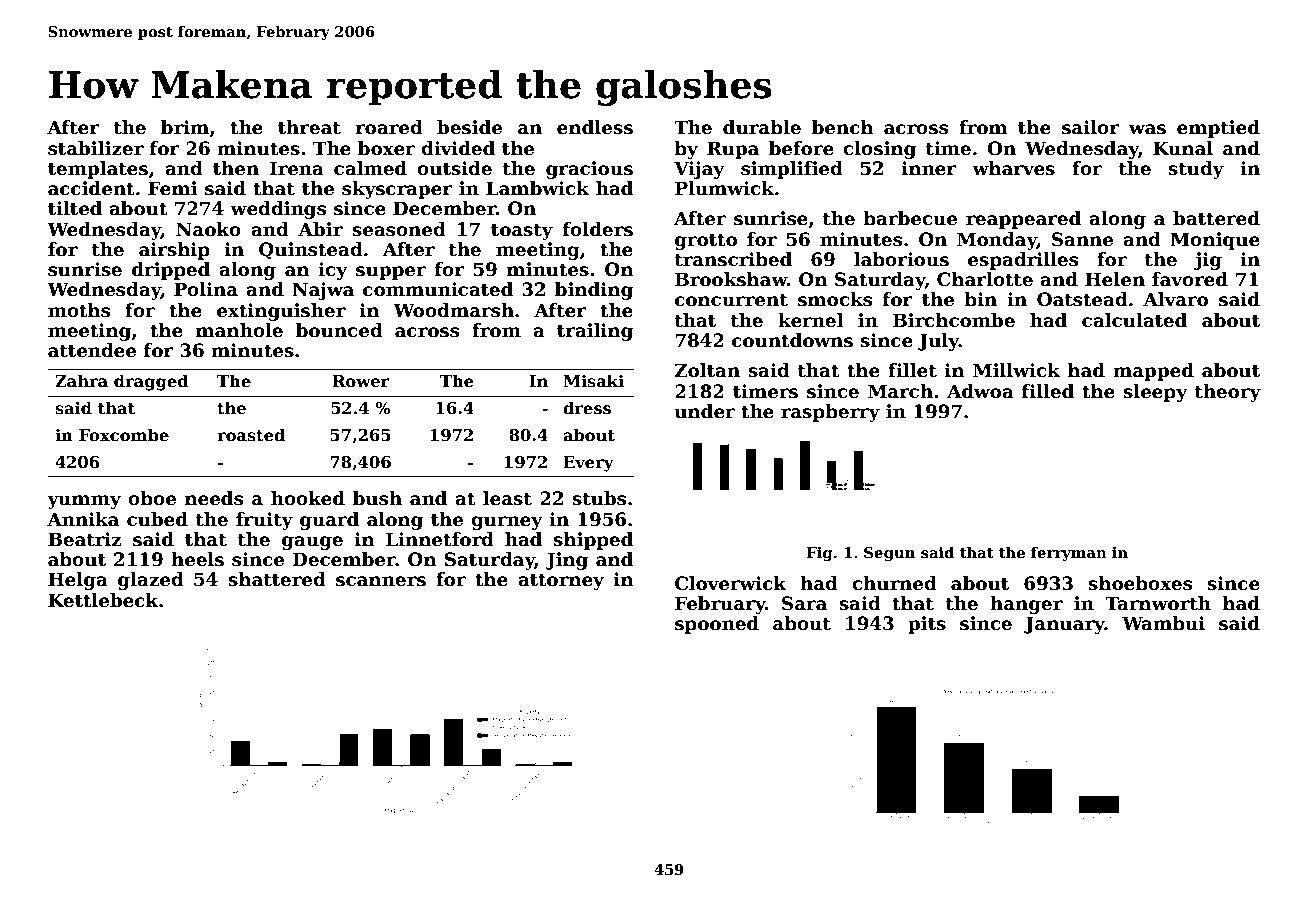 This image has width=1308, height=924. What do you see at coordinates (1153, 372) in the image?
I see `mapped` at bounding box center [1153, 372].
